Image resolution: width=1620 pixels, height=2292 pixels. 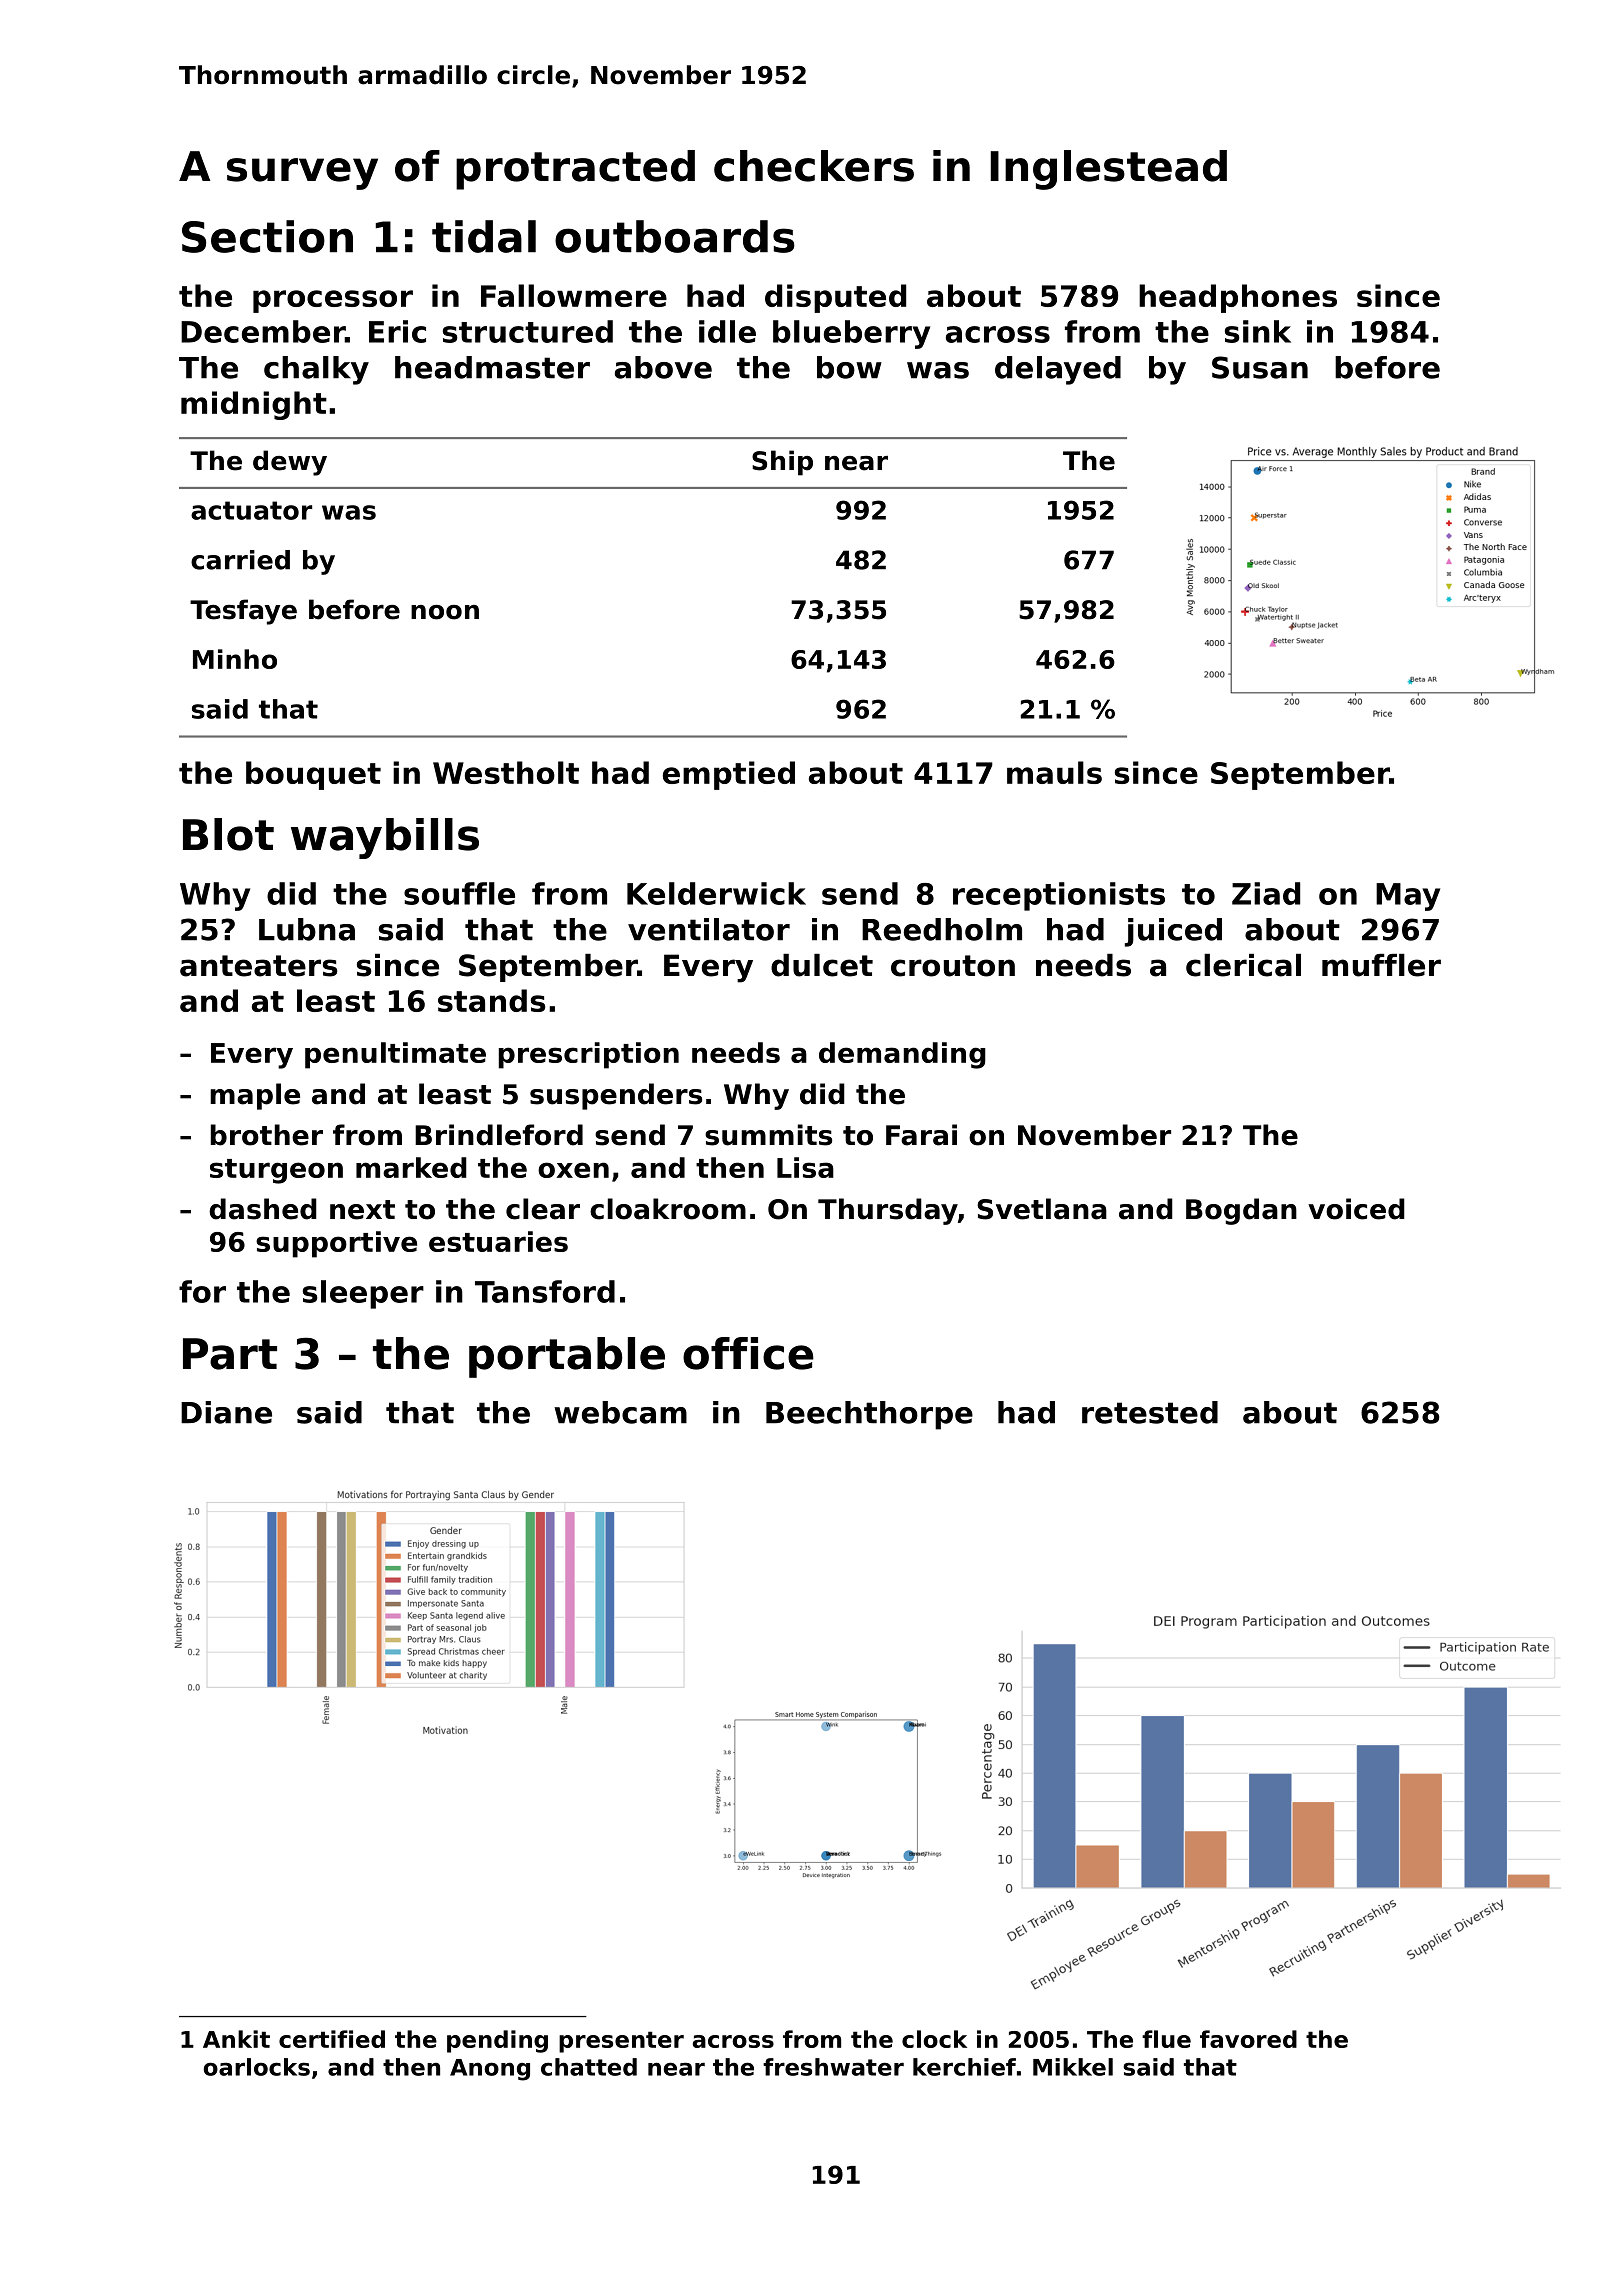 What do you see at coordinates (934, 2039) in the screenshot?
I see `clock` at bounding box center [934, 2039].
